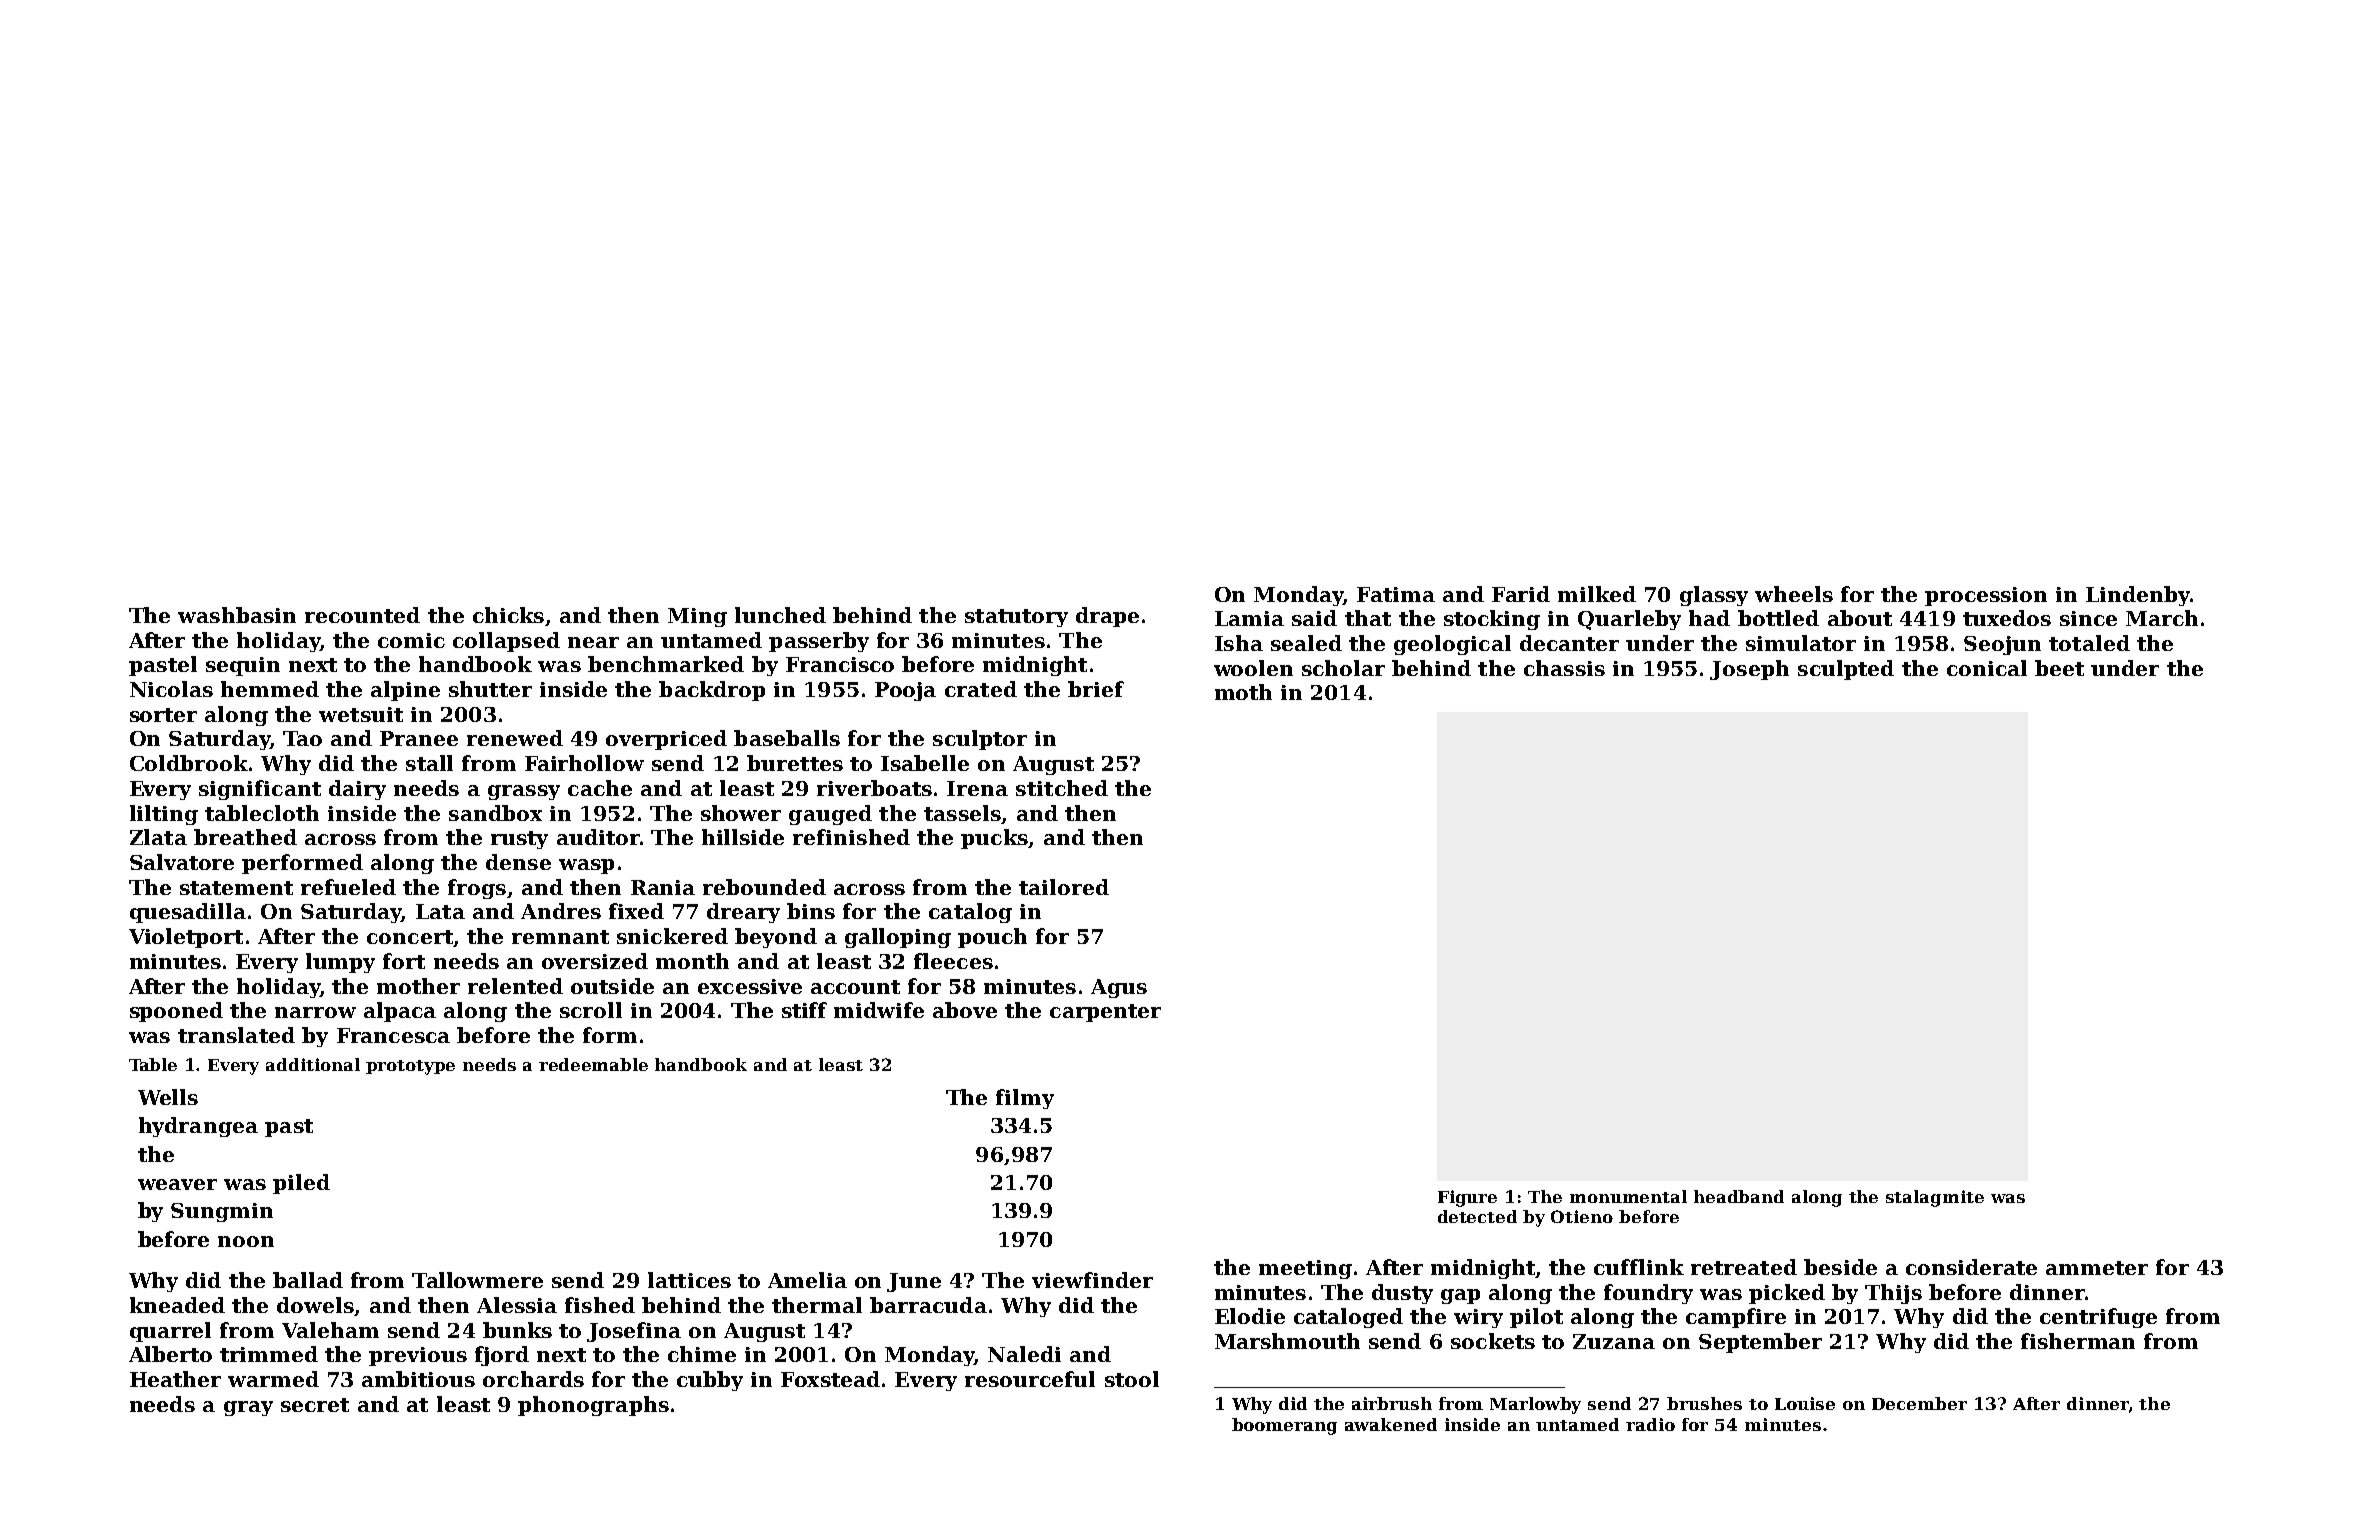 Image resolution: width=2380 pixels, height=1540 pixels. What do you see at coordinates (965, 1010) in the screenshot?
I see `above` at bounding box center [965, 1010].
